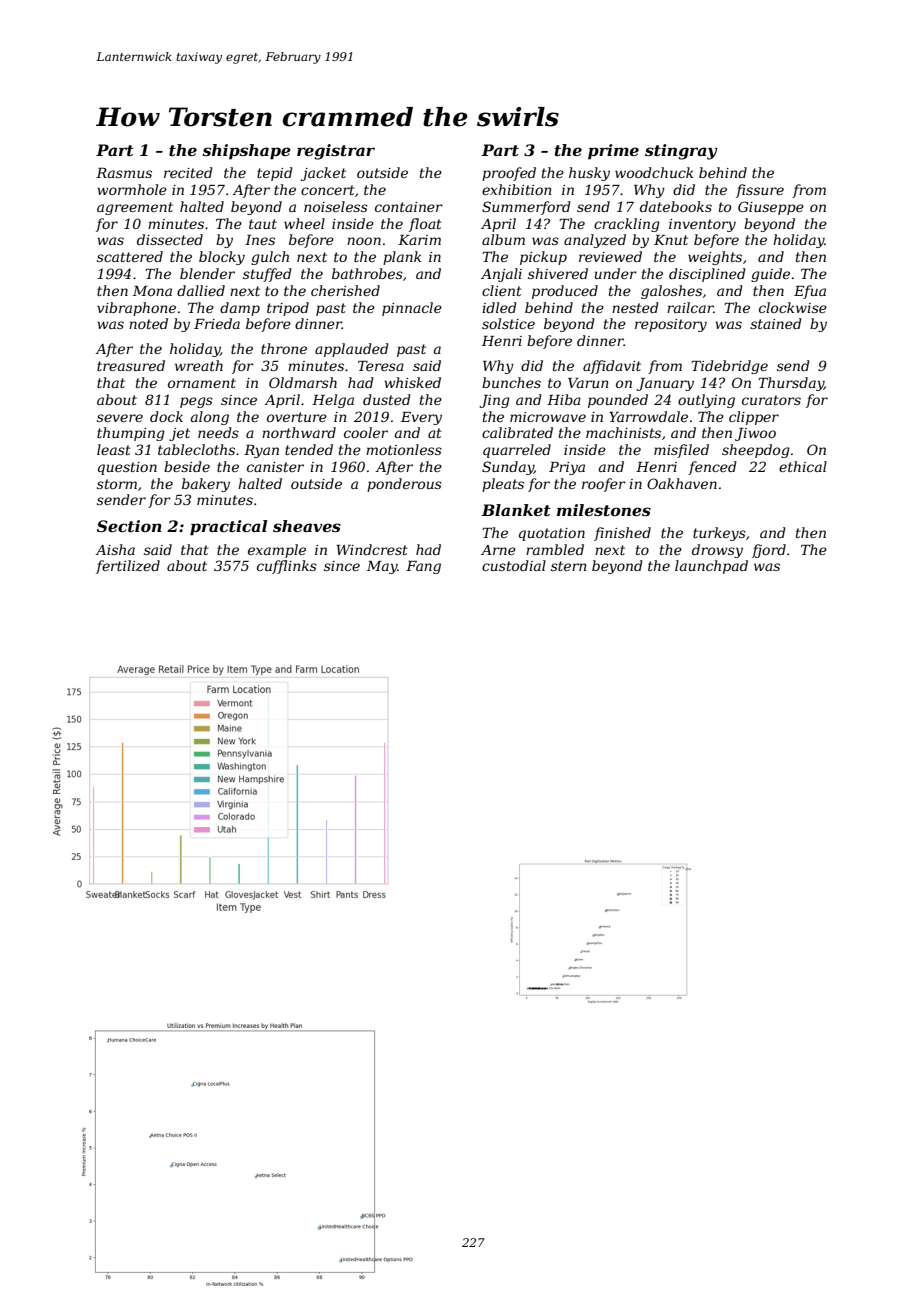 Image resolution: width=924 pixels, height=1308 pixels. I want to click on husky, so click(589, 174).
